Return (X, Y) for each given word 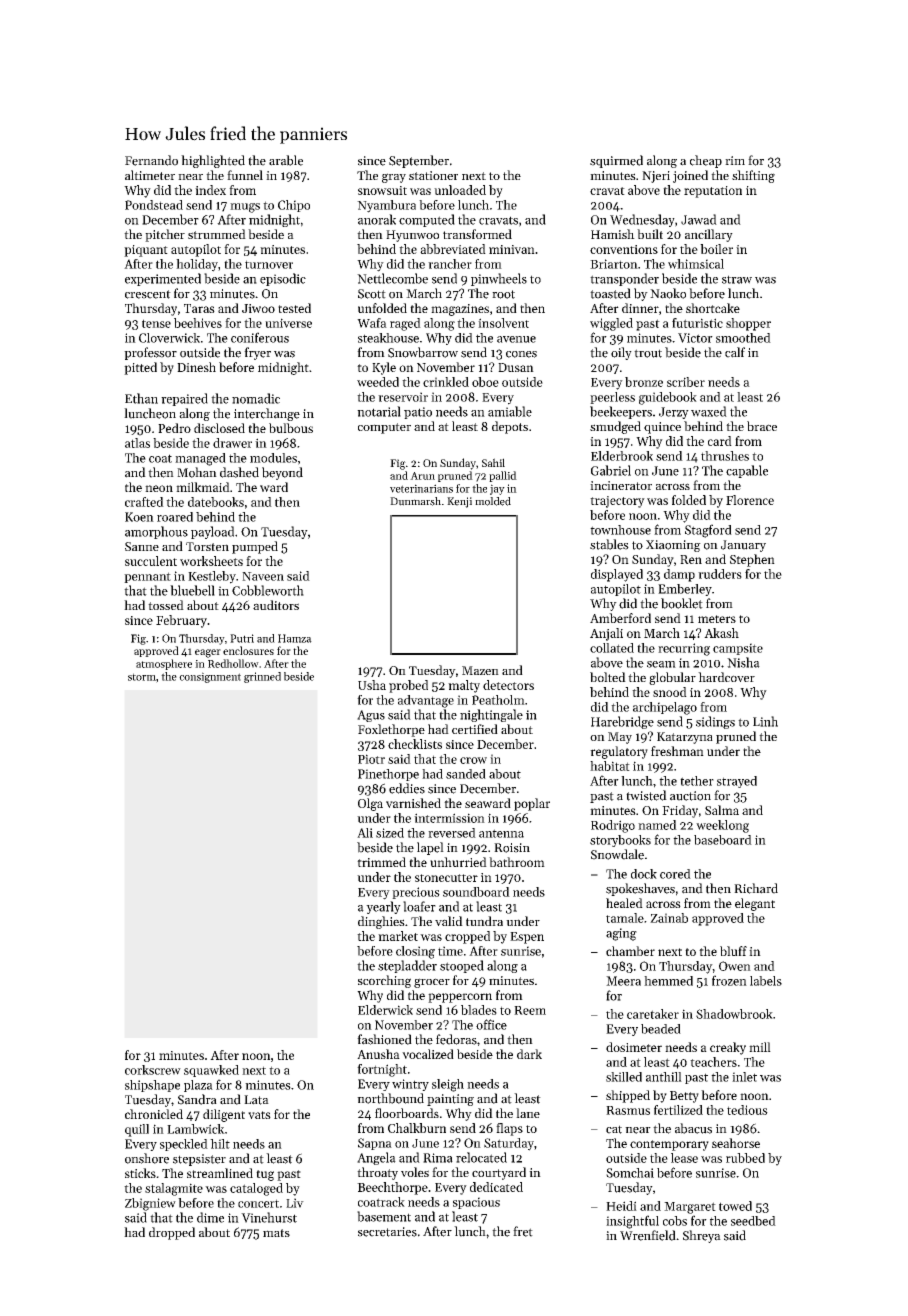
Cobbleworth (268, 590)
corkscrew (153, 1070)
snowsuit (382, 190)
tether (697, 781)
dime (210, 1217)
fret (523, 1231)
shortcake (713, 308)
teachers (713, 1062)
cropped (467, 937)
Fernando (151, 160)
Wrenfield (648, 1235)
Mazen (480, 670)
